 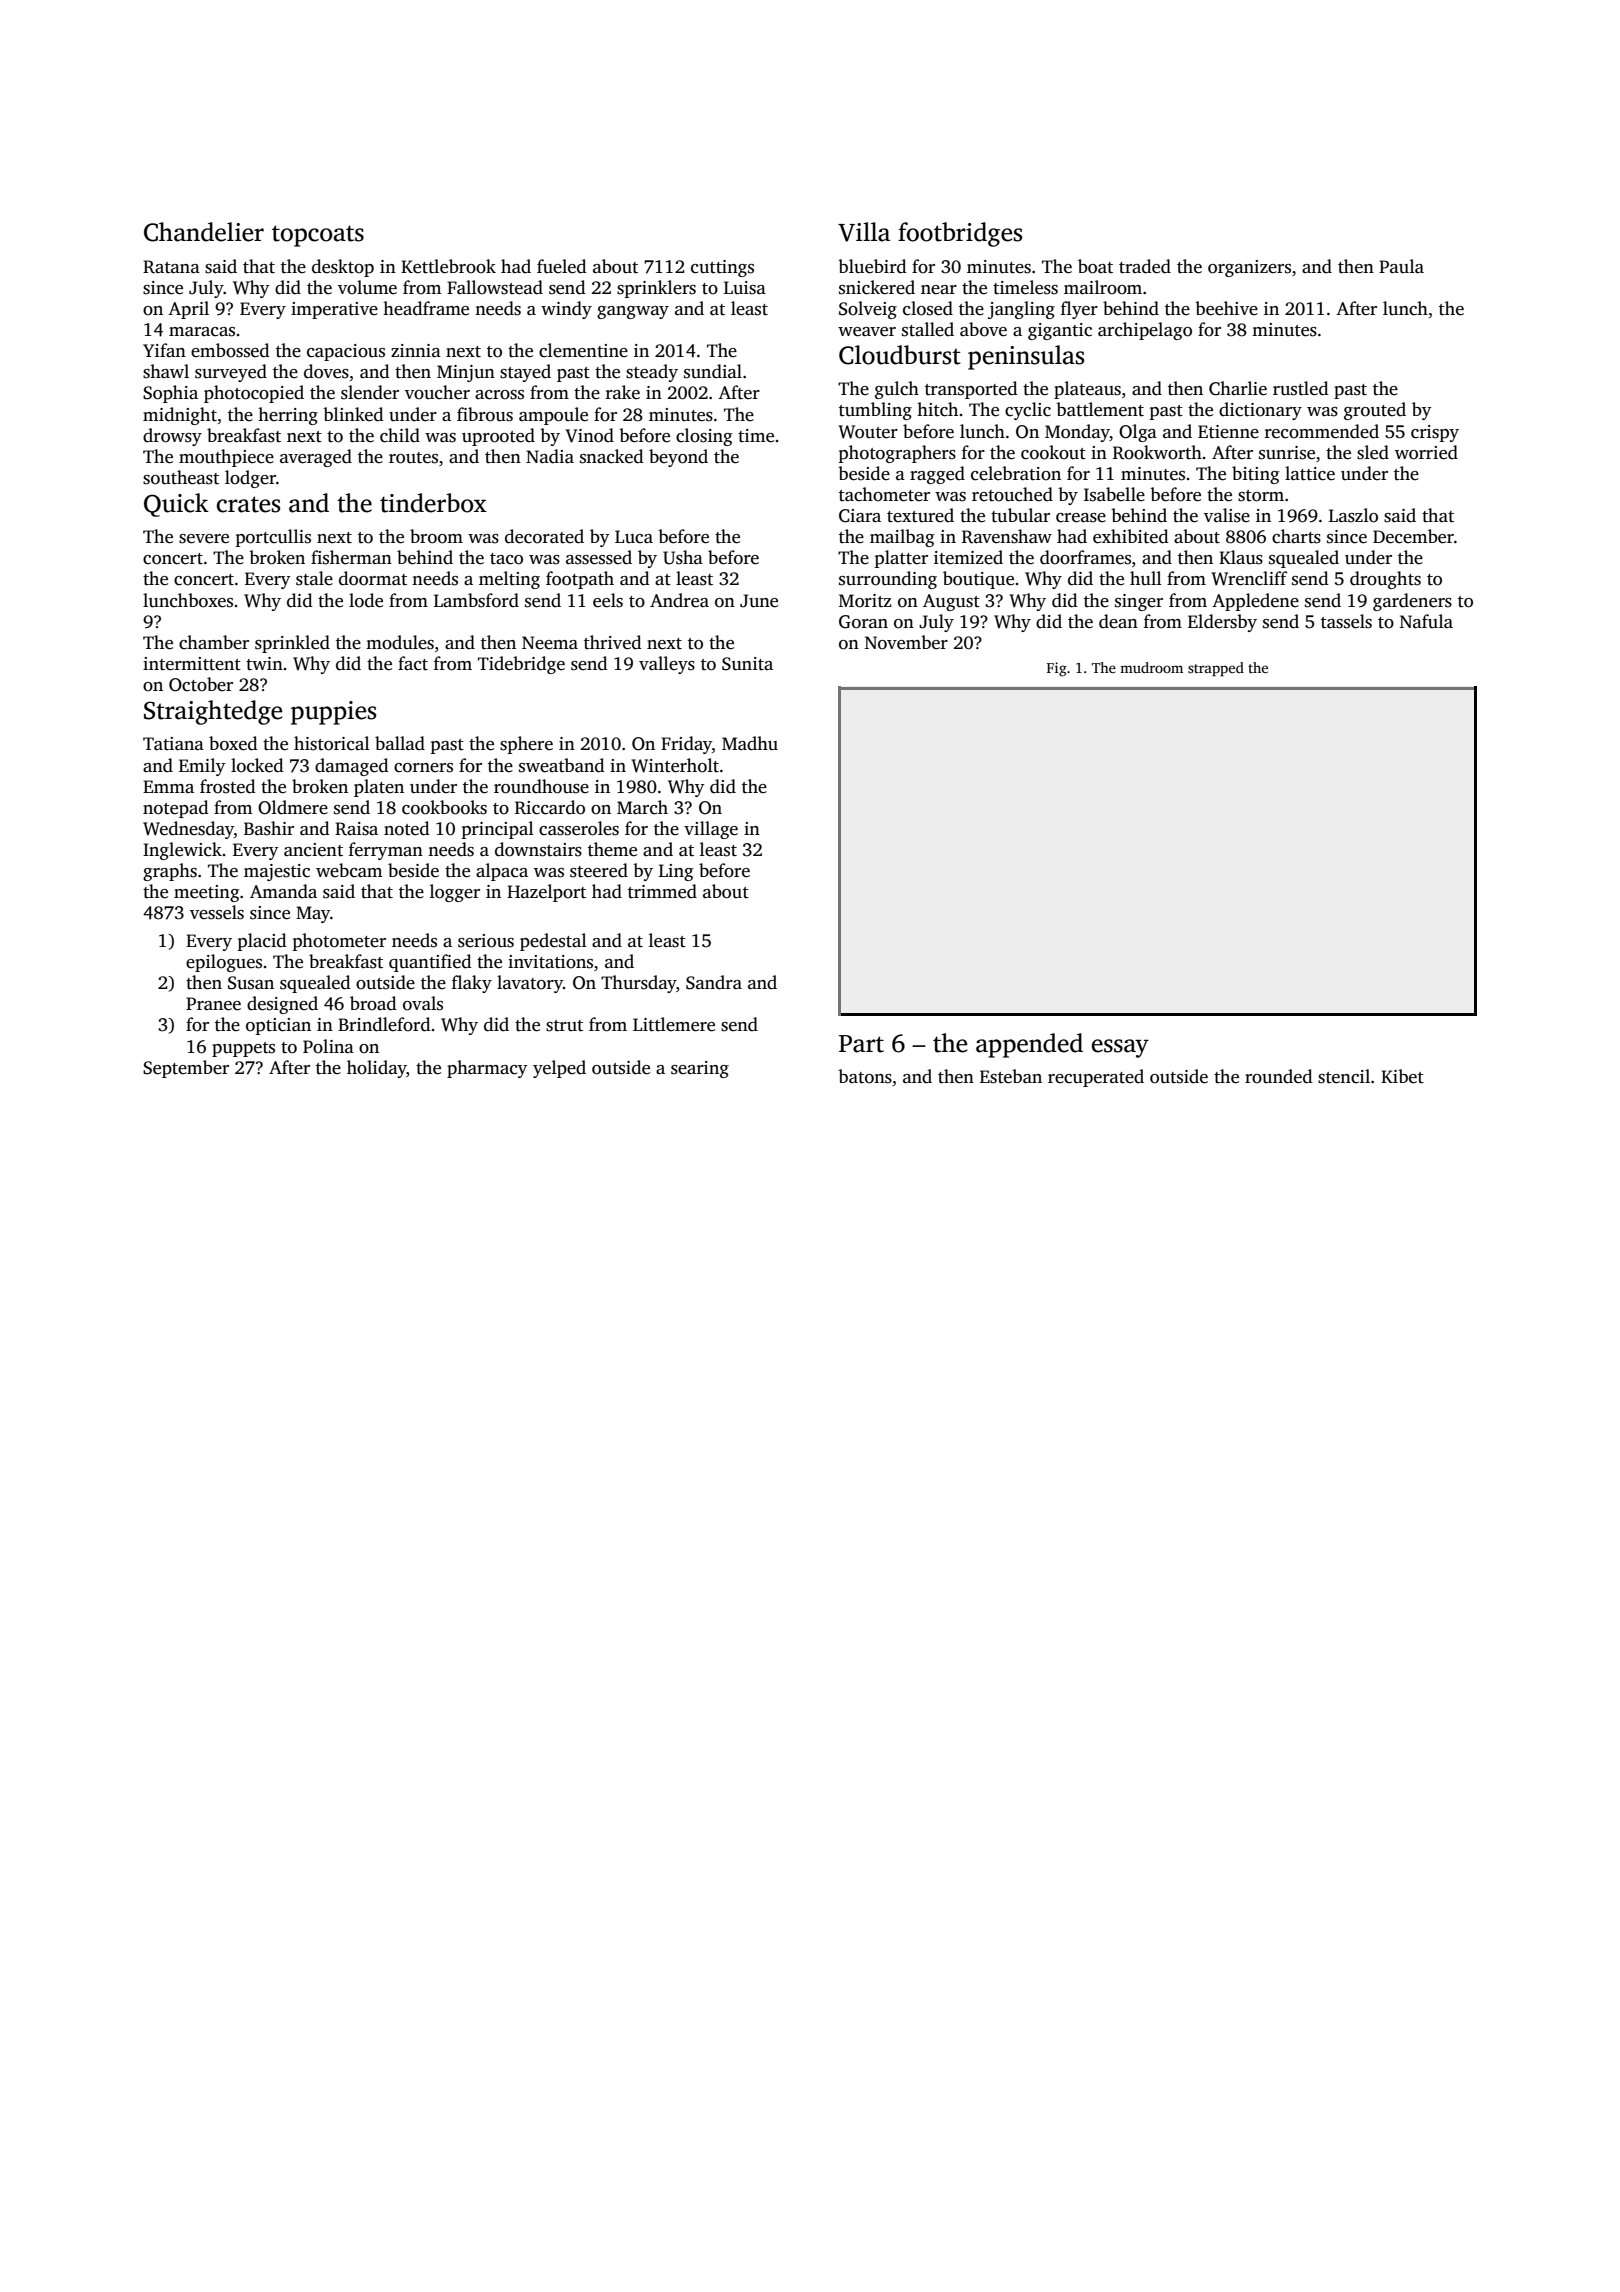 I want to click on strapped, so click(x=1216, y=669).
